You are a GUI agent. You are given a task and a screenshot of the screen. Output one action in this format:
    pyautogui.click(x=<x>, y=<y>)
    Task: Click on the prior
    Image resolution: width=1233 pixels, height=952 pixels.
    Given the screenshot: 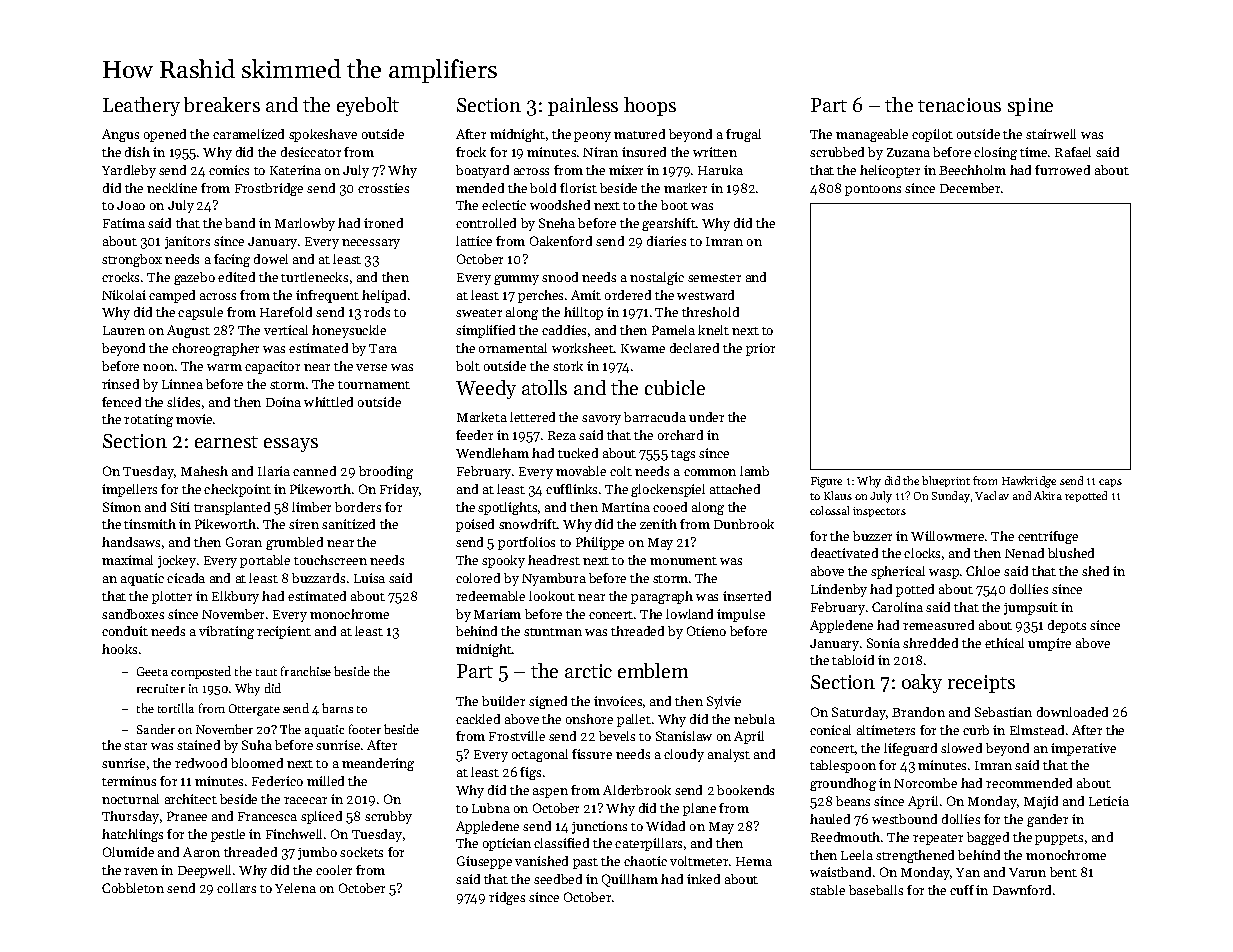 What is the action you would take?
    pyautogui.click(x=760, y=349)
